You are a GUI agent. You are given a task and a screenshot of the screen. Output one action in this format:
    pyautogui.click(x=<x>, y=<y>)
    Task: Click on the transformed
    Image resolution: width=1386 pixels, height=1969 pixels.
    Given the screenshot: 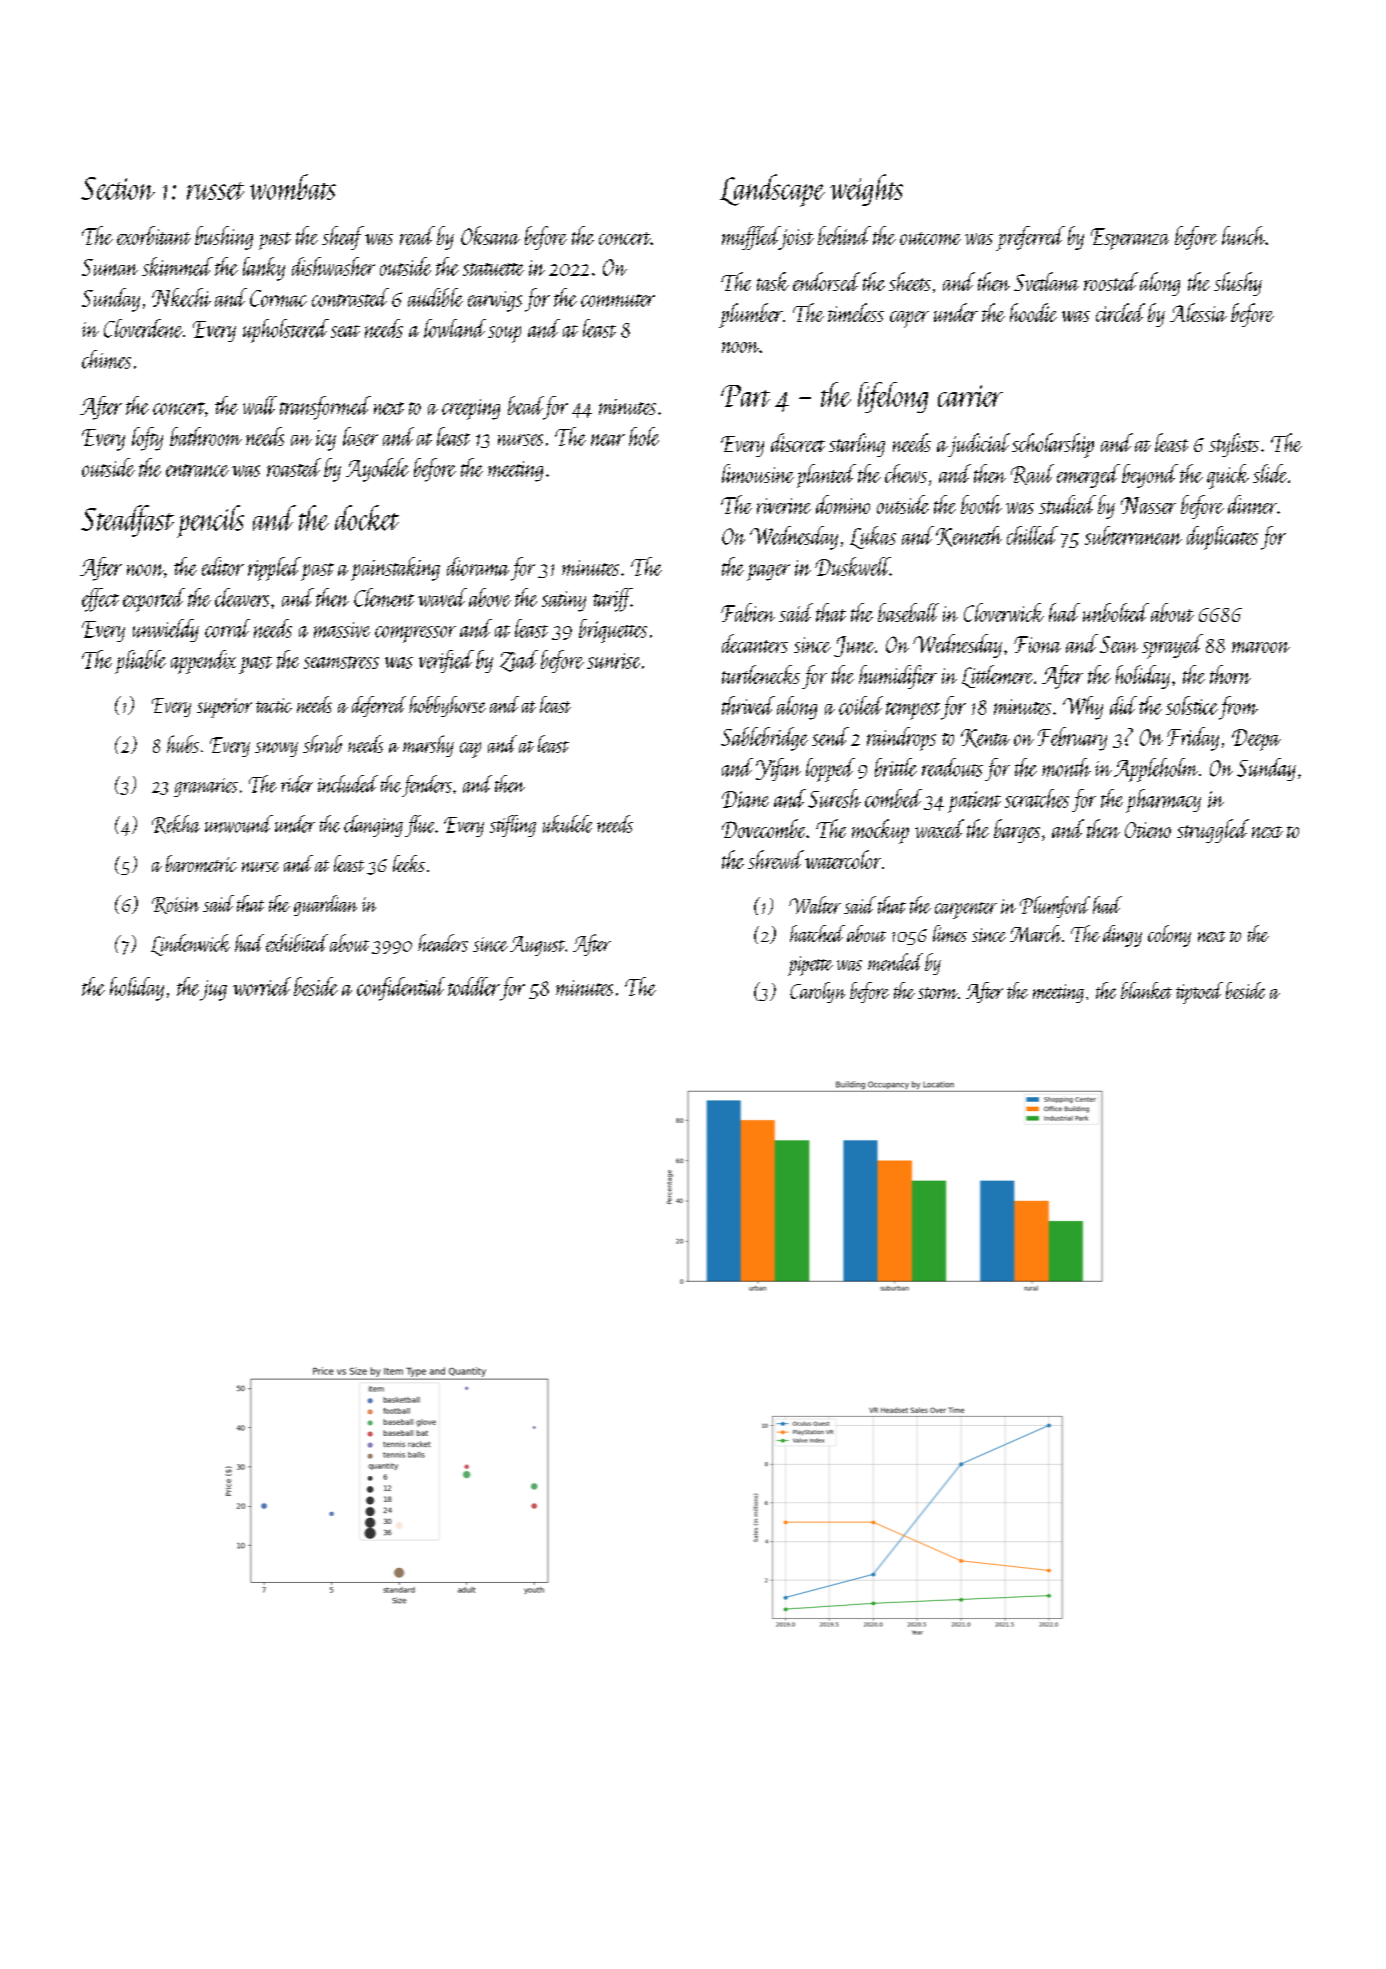 What is the action you would take?
    pyautogui.click(x=325, y=408)
